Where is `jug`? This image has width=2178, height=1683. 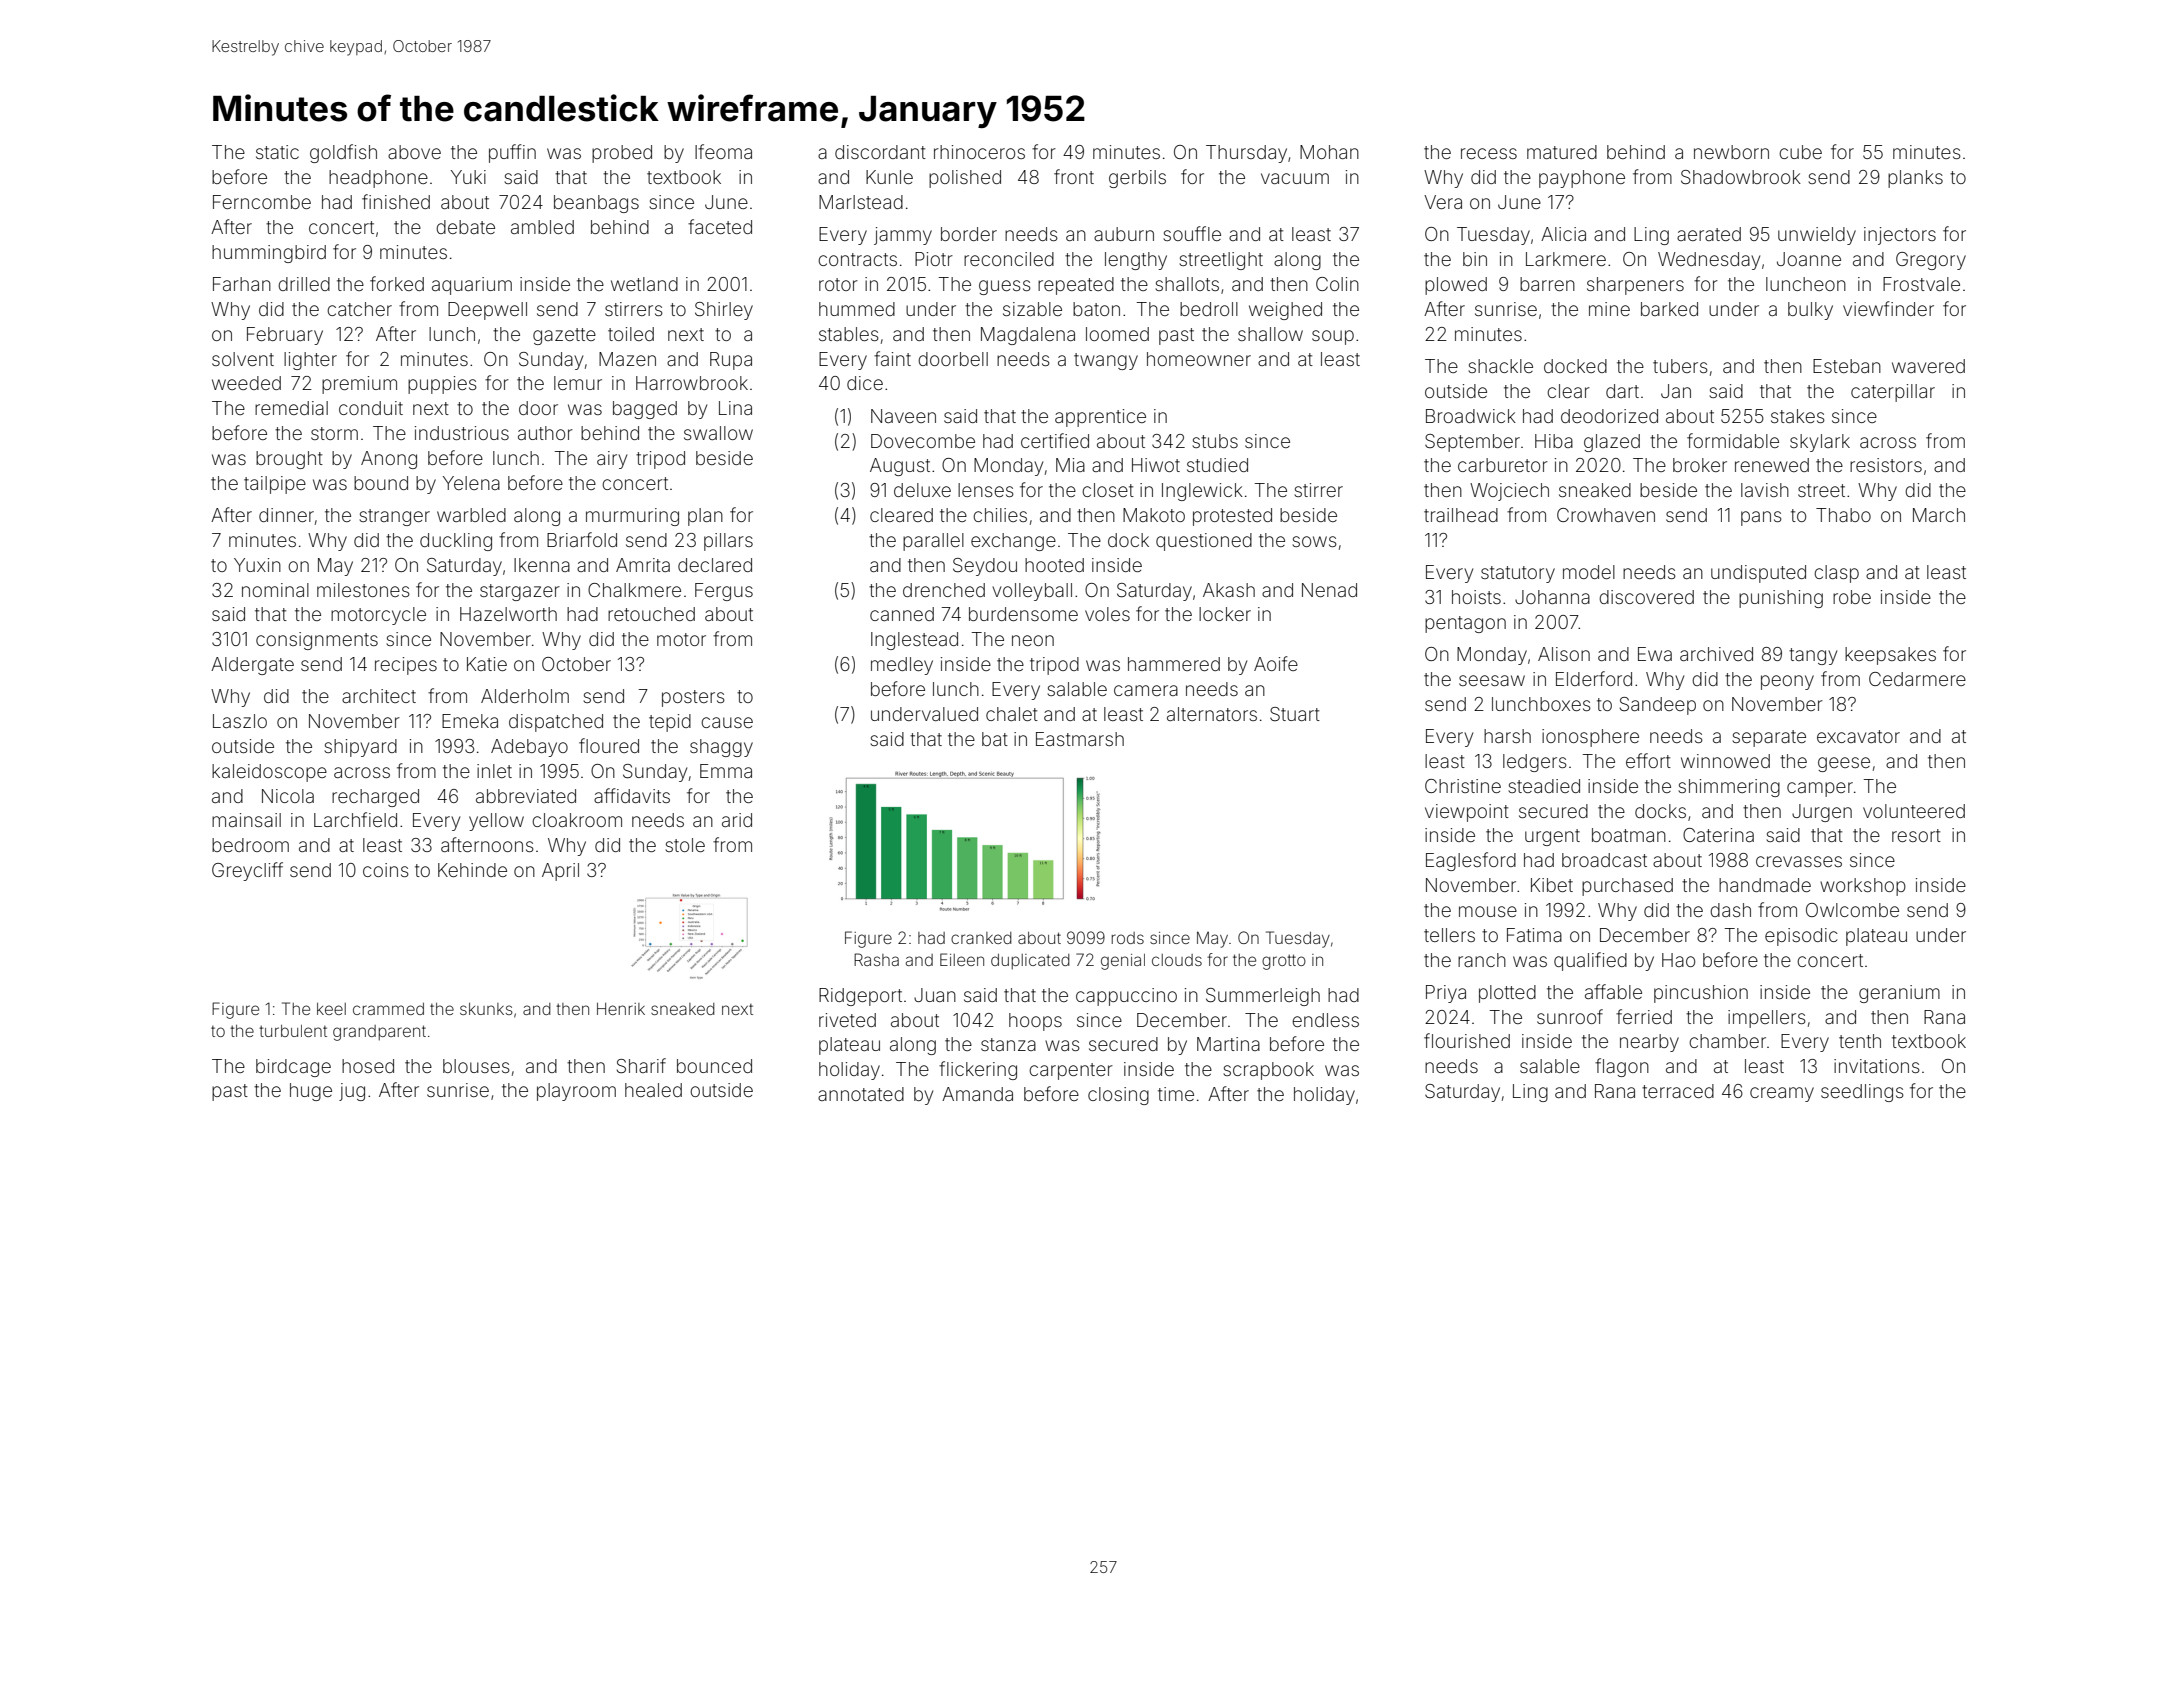
jug is located at coordinates (352, 1092).
